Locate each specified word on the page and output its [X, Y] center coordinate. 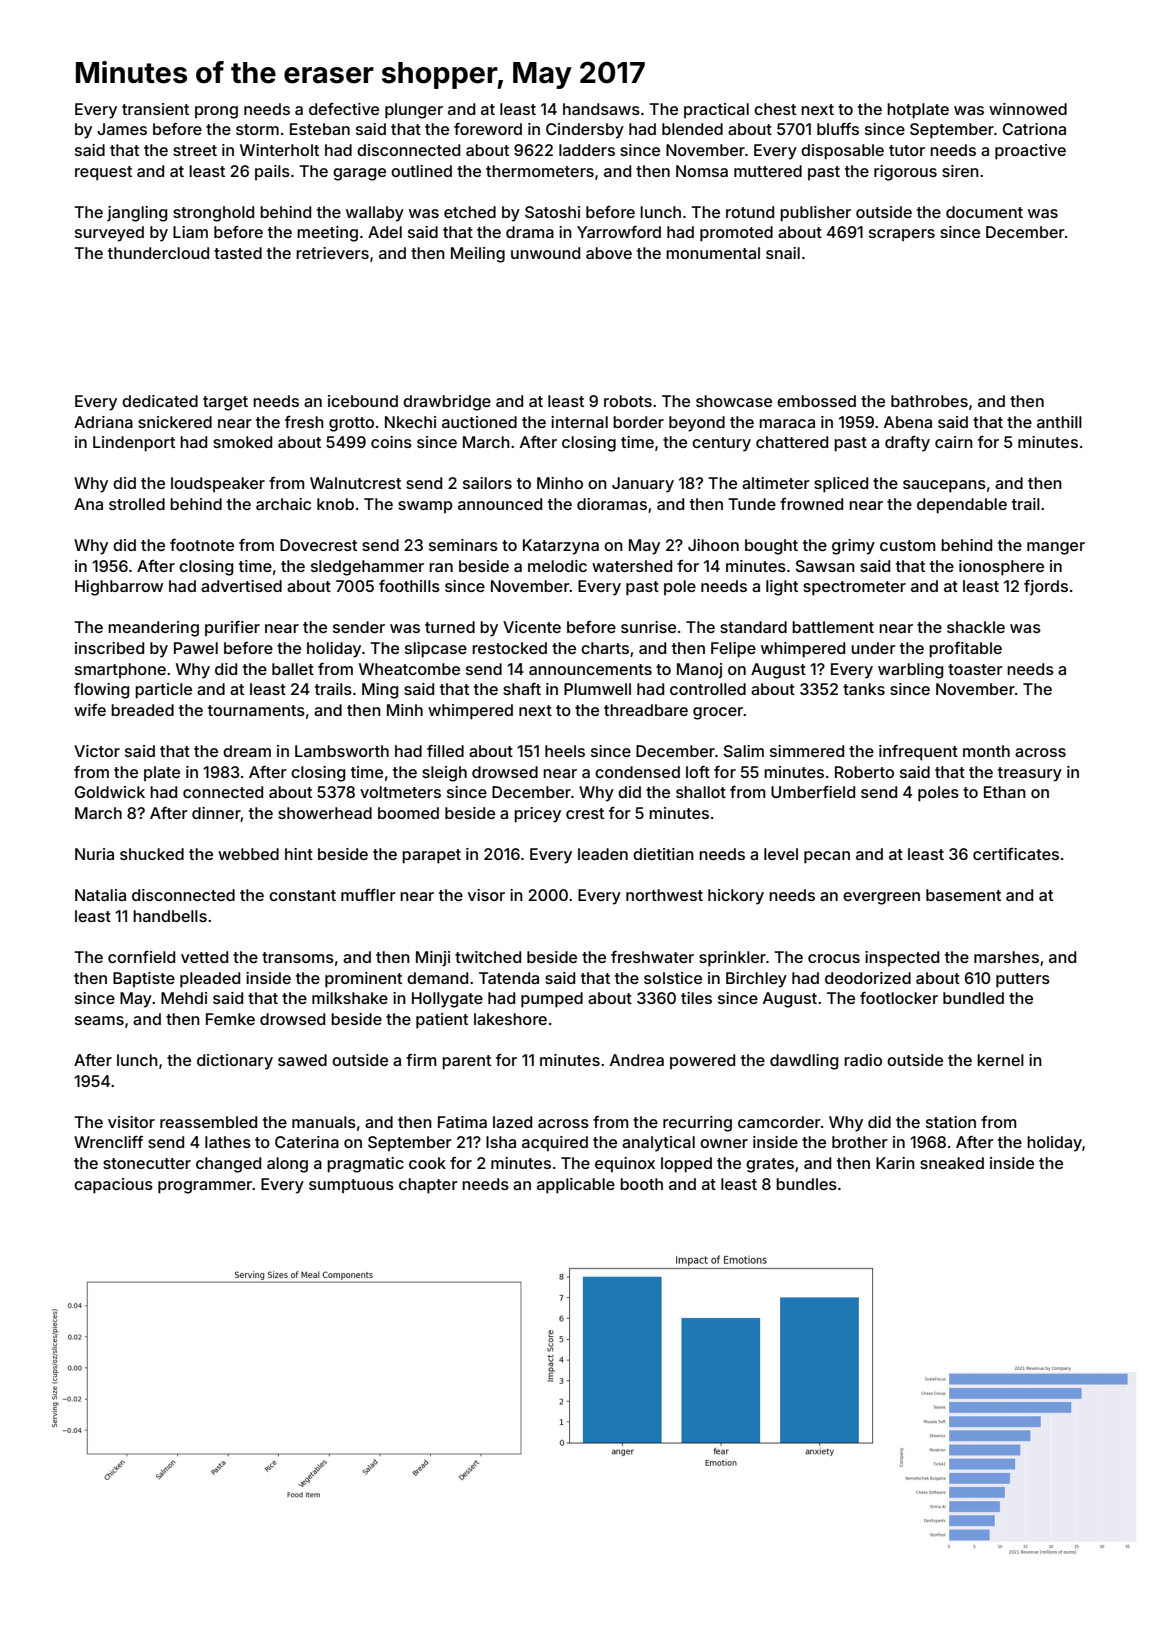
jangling [137, 214]
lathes [228, 1142]
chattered [792, 442]
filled [445, 751]
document [984, 212]
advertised [241, 586]
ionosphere [1001, 568]
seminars [463, 545]
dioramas [612, 504]
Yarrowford [619, 232]
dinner [216, 814]
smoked [242, 442]
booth [641, 1184]
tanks [864, 689]
